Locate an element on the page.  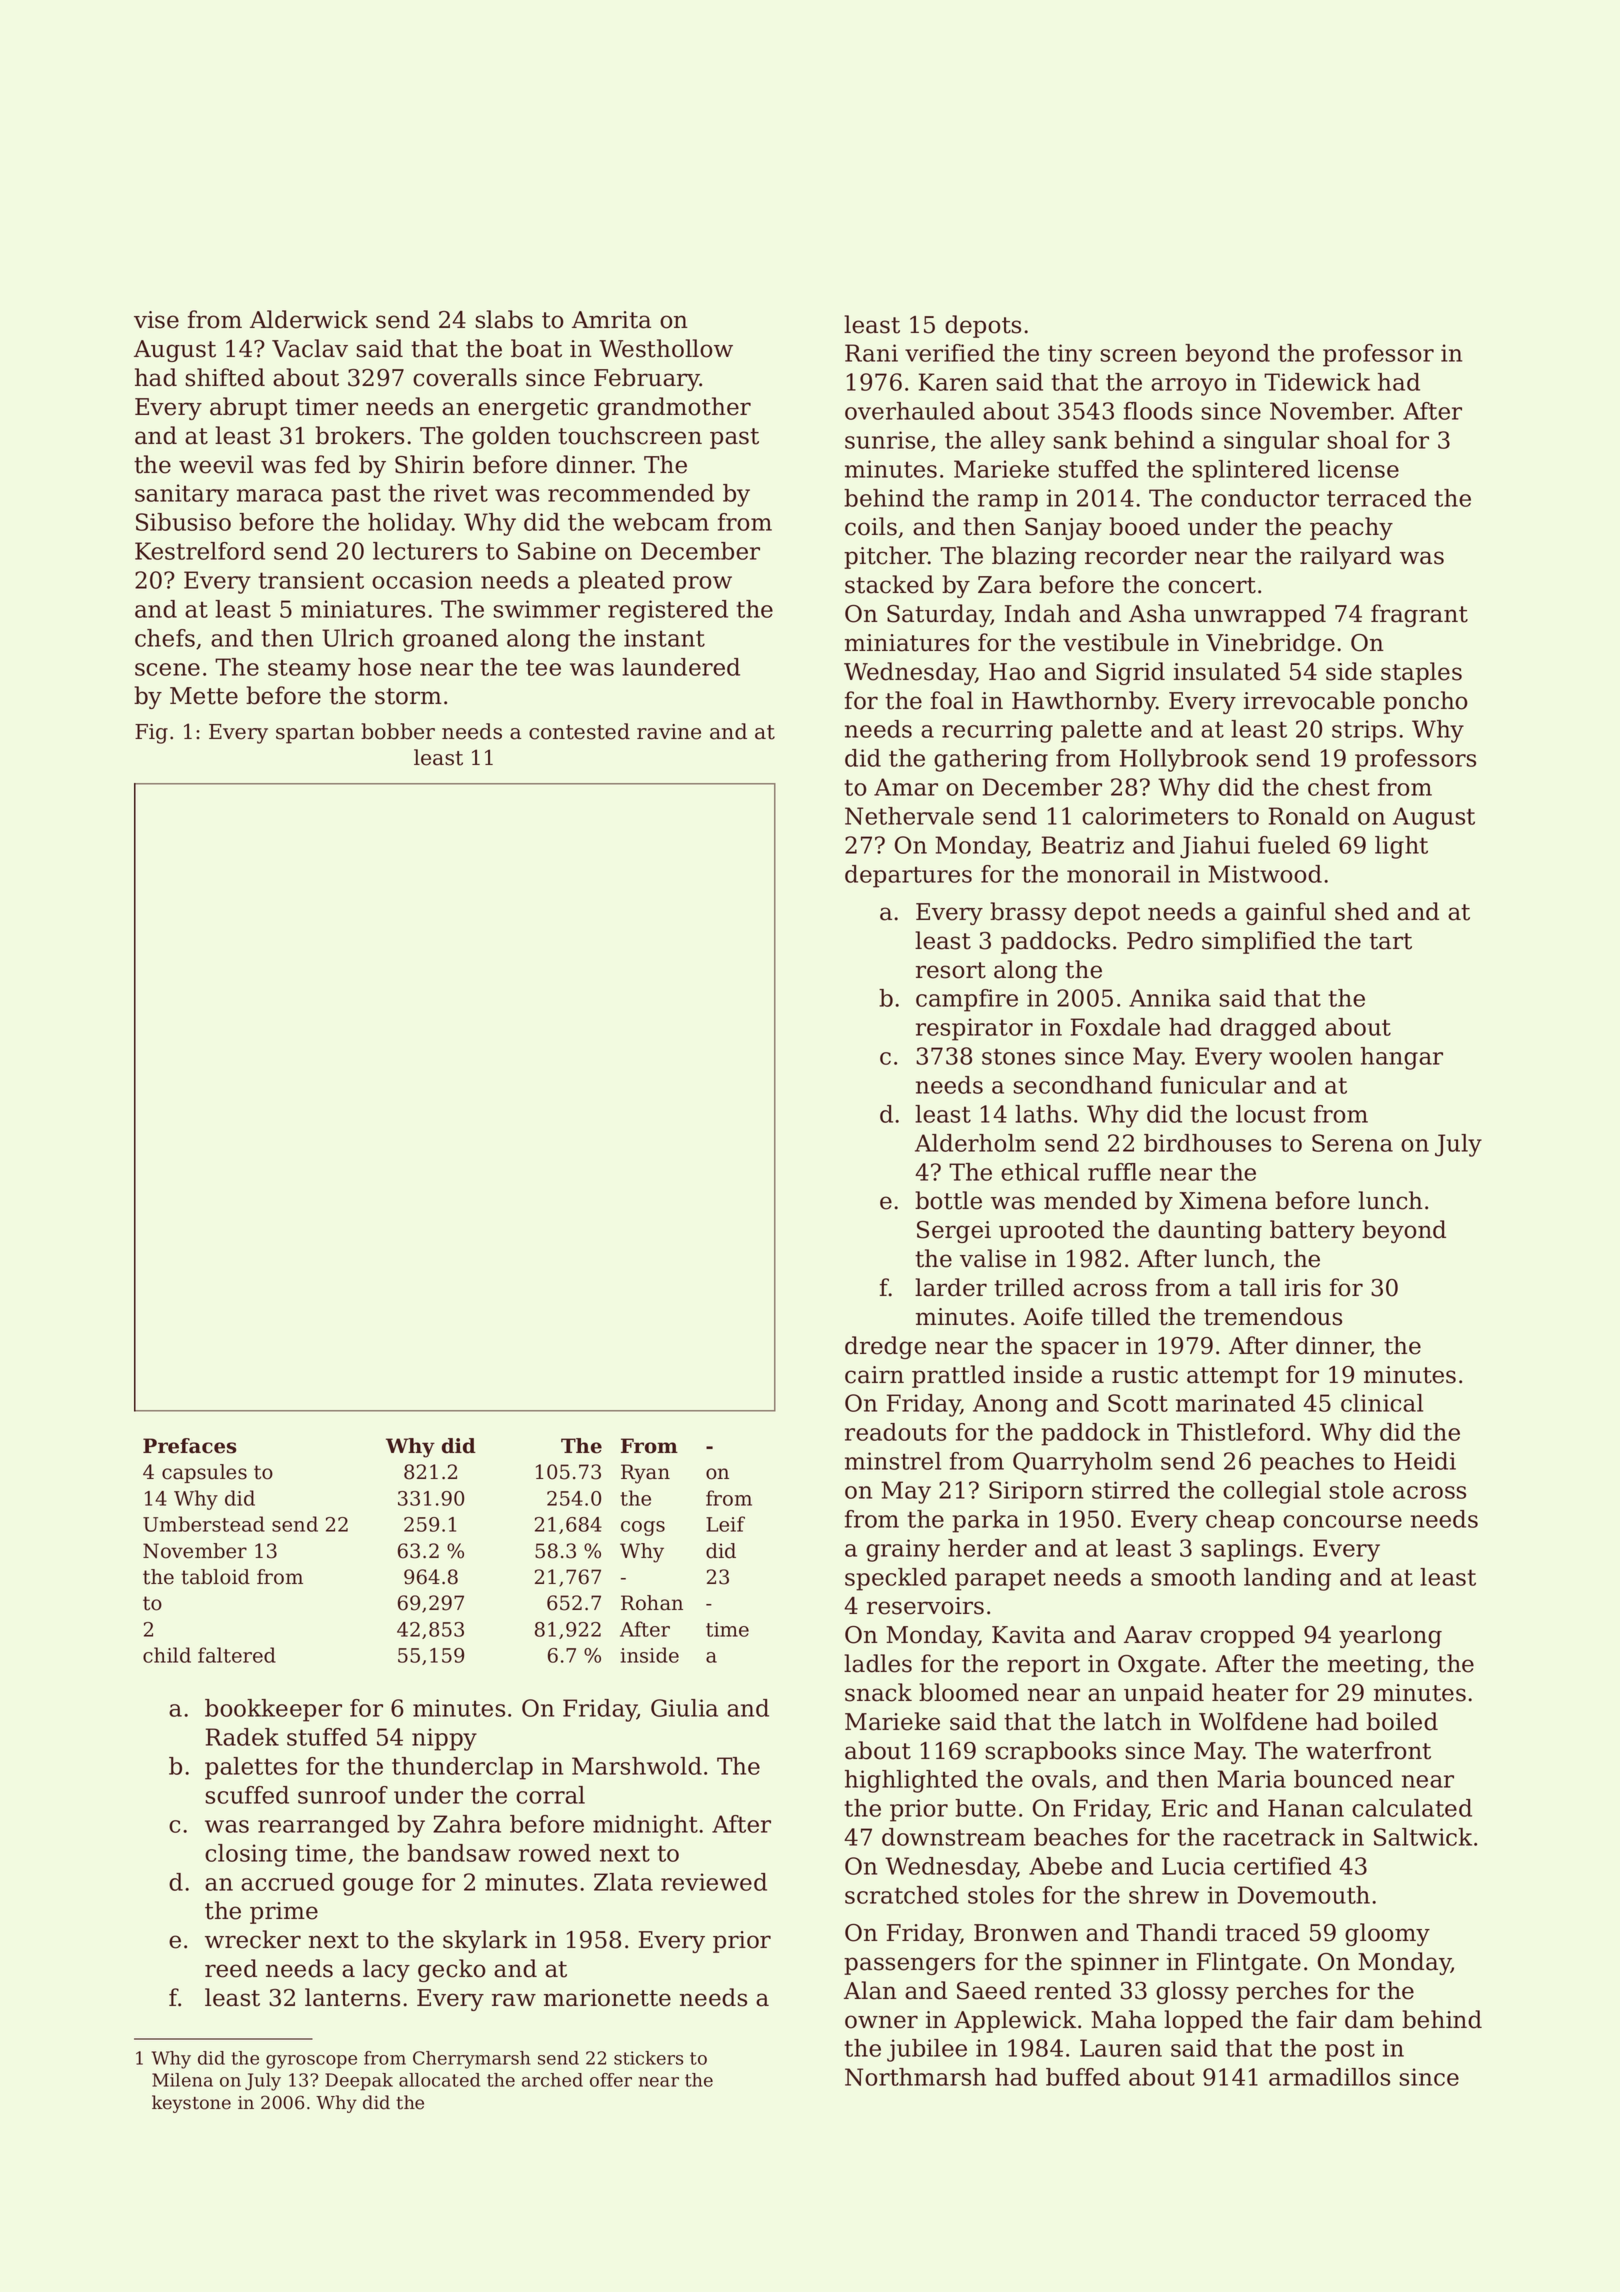
Serena is located at coordinates (1352, 1143).
